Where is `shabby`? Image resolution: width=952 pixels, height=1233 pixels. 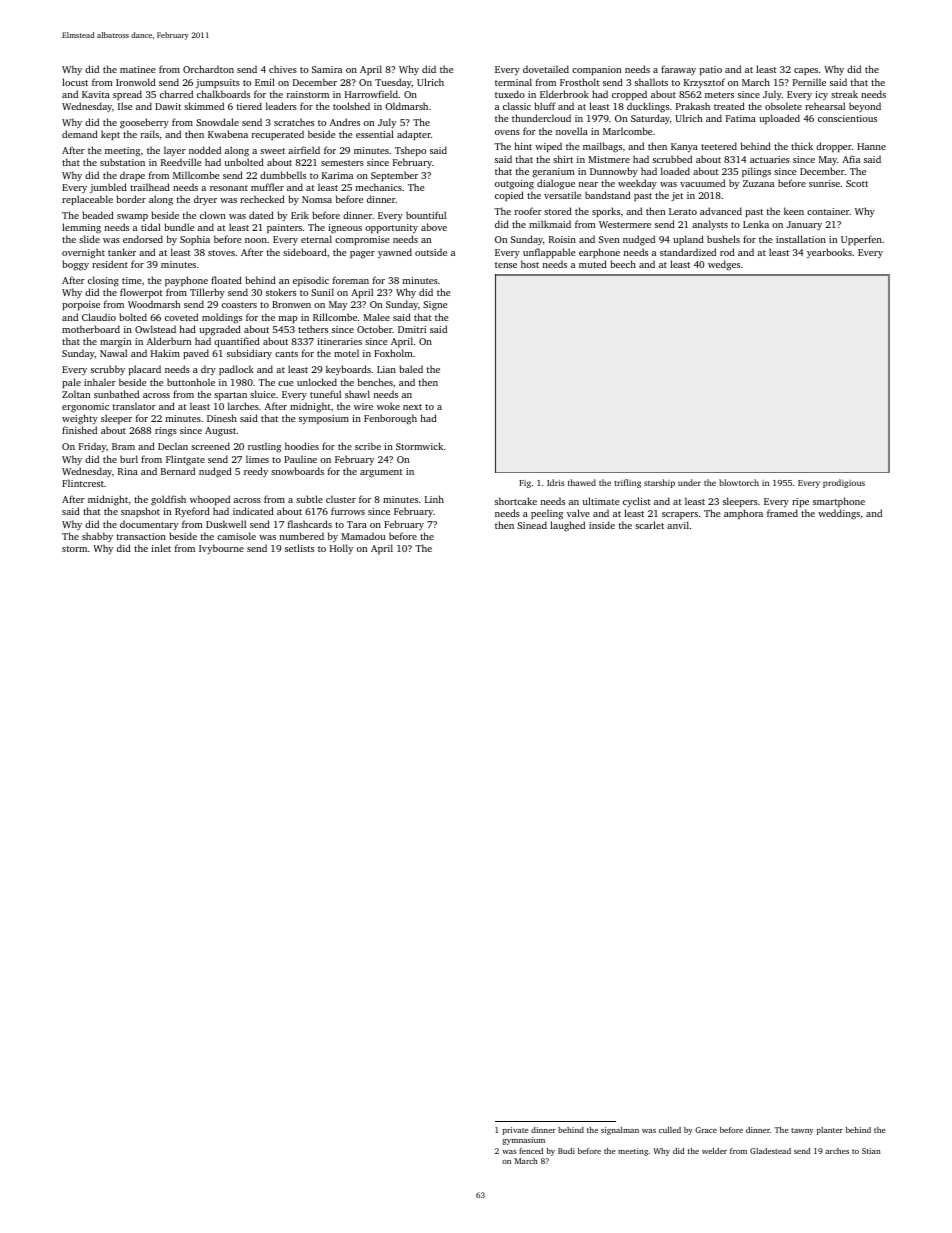 shabby is located at coordinates (97, 537).
